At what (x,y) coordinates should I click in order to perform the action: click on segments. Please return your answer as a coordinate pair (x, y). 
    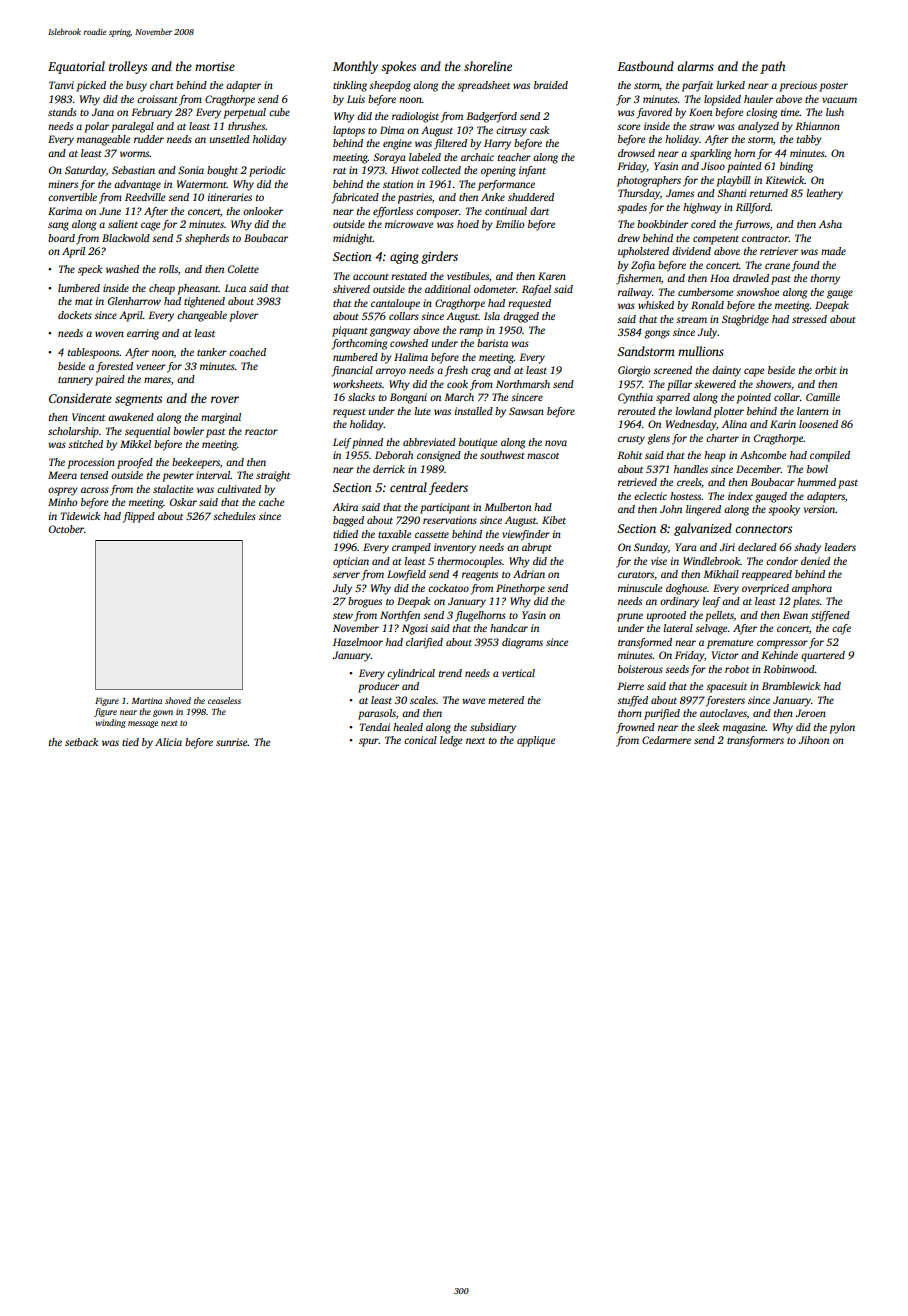
    Looking at the image, I should click on (138, 400).
